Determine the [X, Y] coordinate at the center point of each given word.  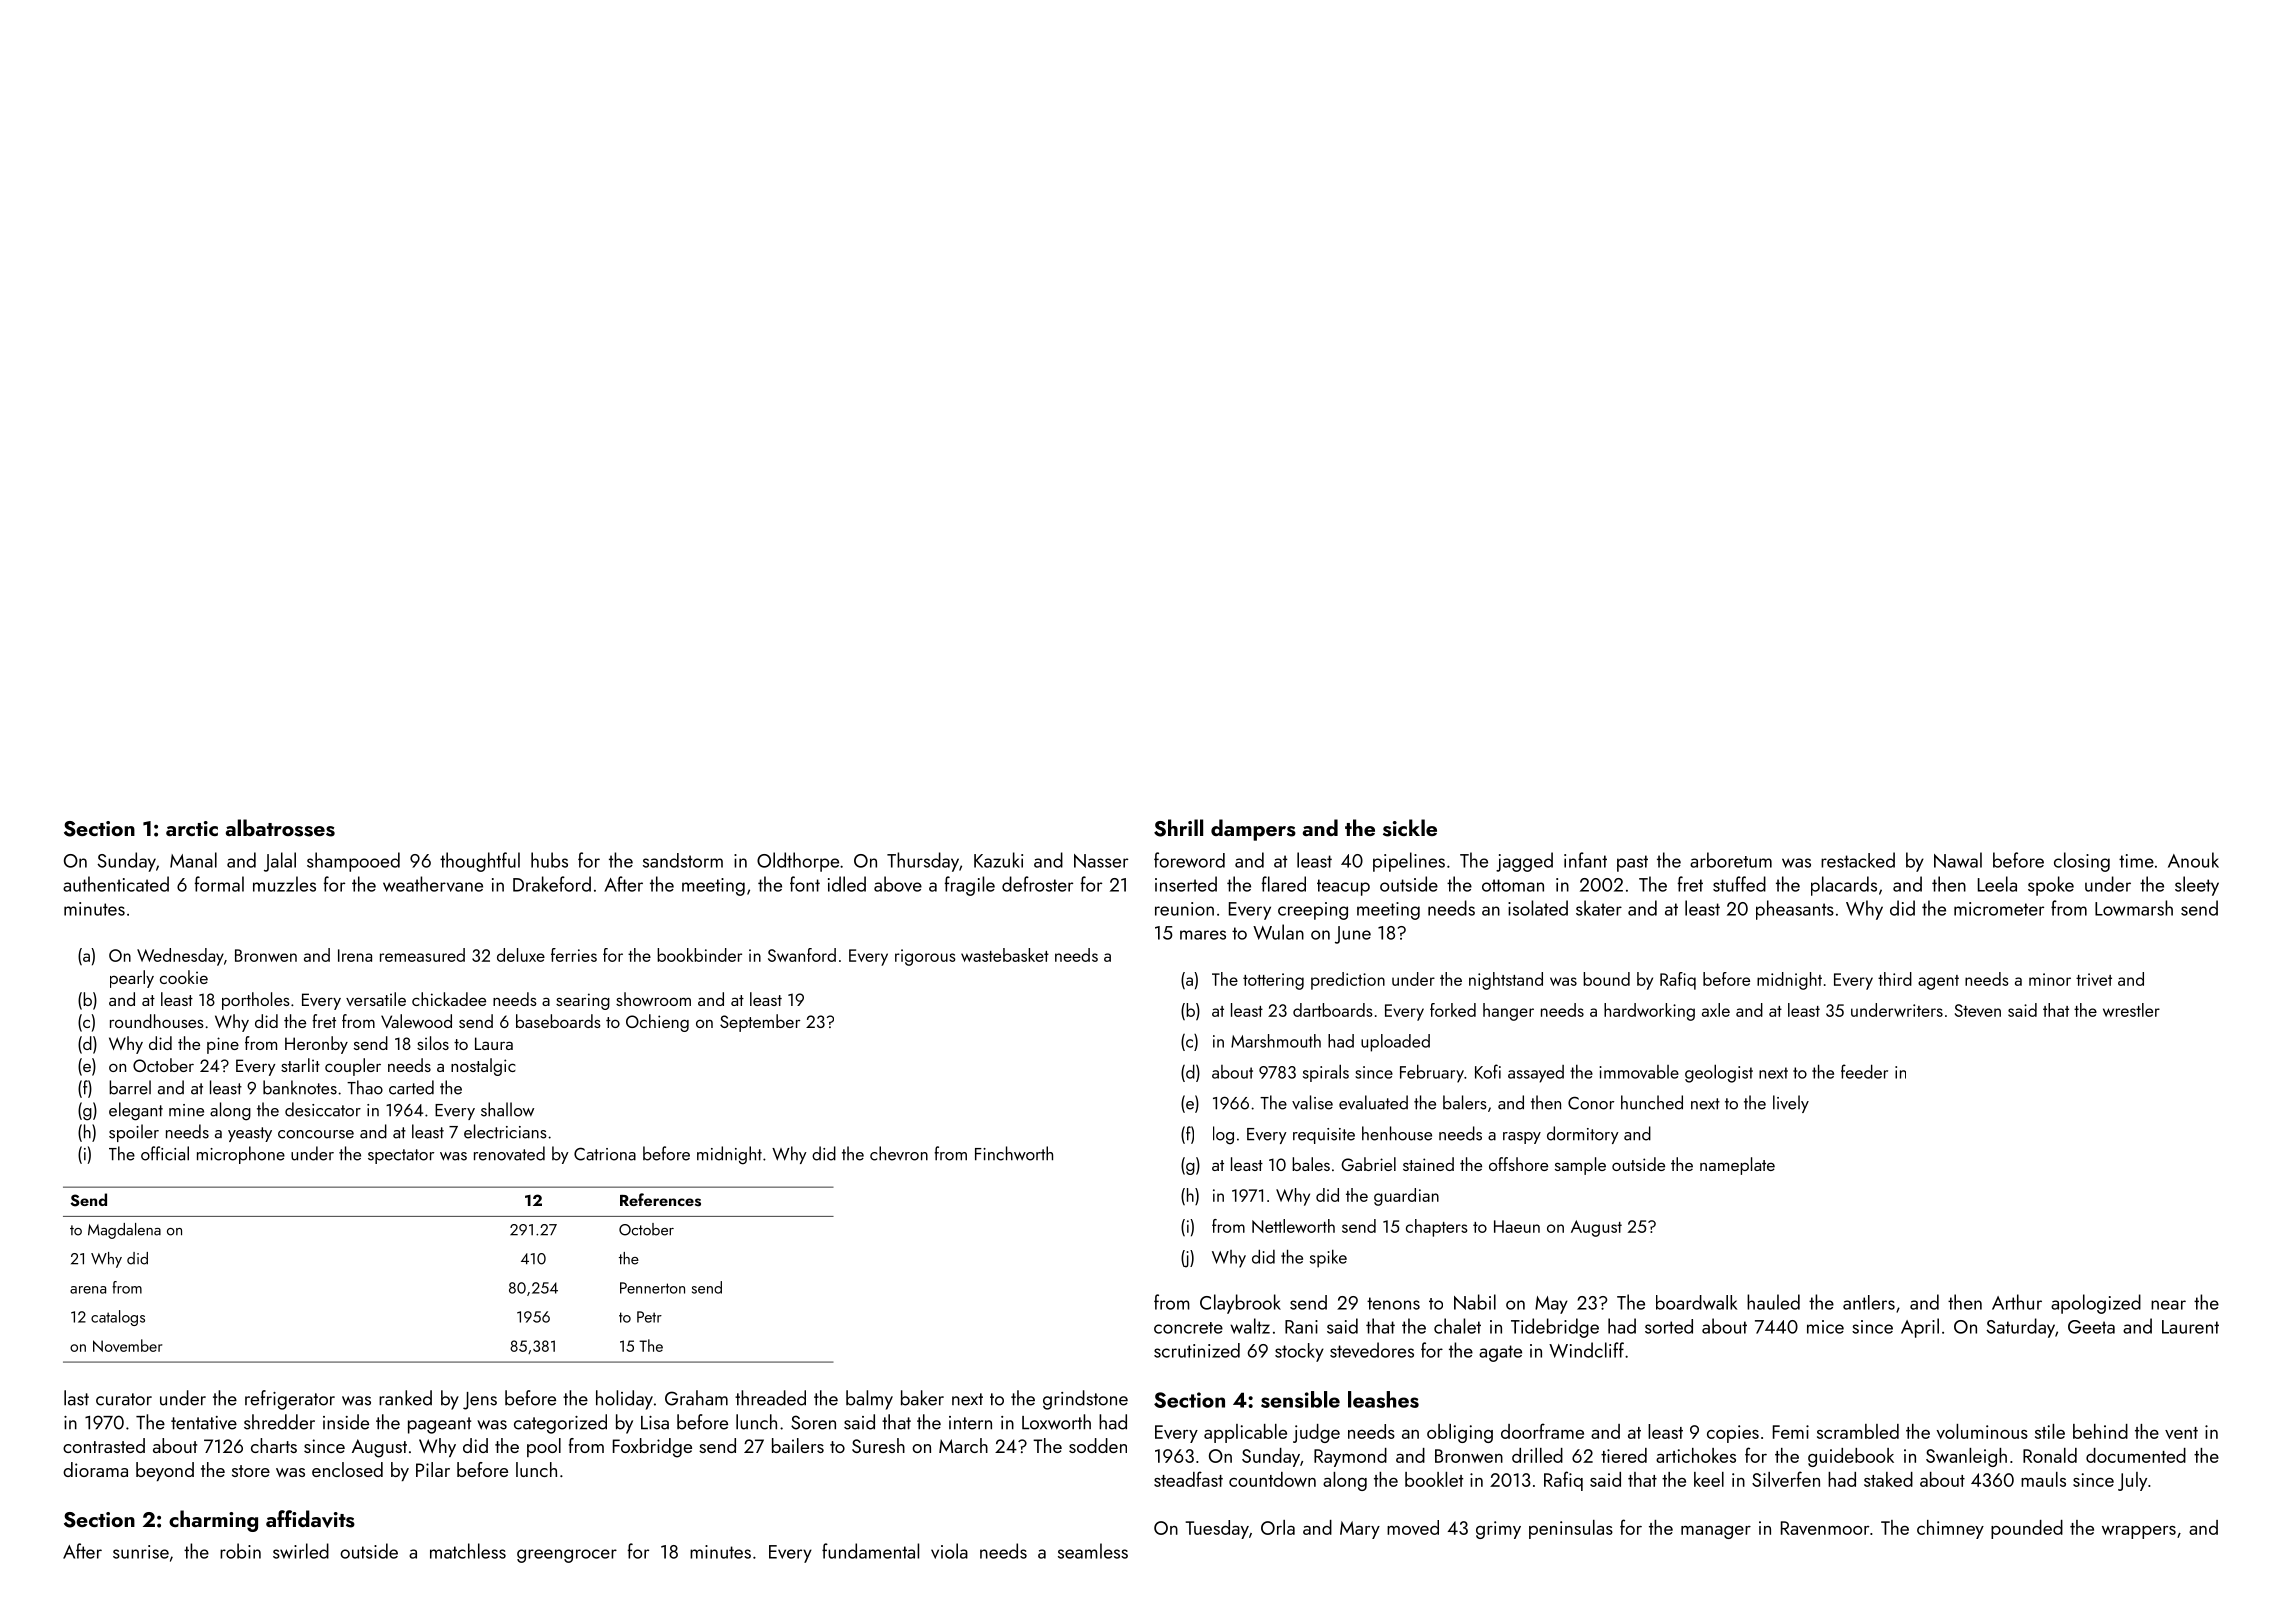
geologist [1719, 1073]
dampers [1253, 830]
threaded [770, 1398]
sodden [1098, 1445]
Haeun [1517, 1226]
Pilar [433, 1469]
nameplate [1737, 1166]
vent [2181, 1433]
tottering [1273, 981]
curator [124, 1399]
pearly [132, 979]
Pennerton [652, 1288]
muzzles [284, 884]
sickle [1410, 828]
